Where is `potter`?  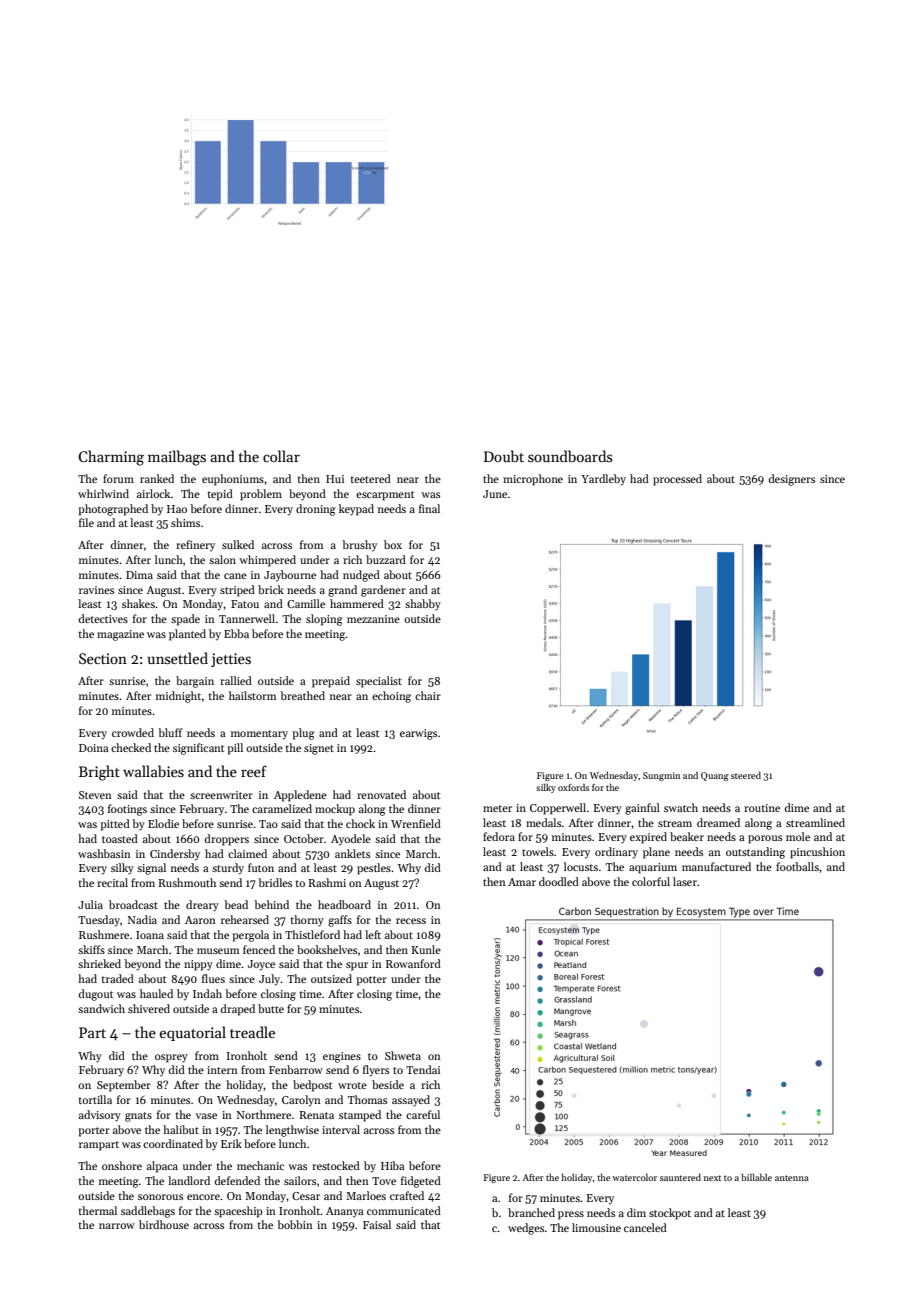 potter is located at coordinates (371, 981).
